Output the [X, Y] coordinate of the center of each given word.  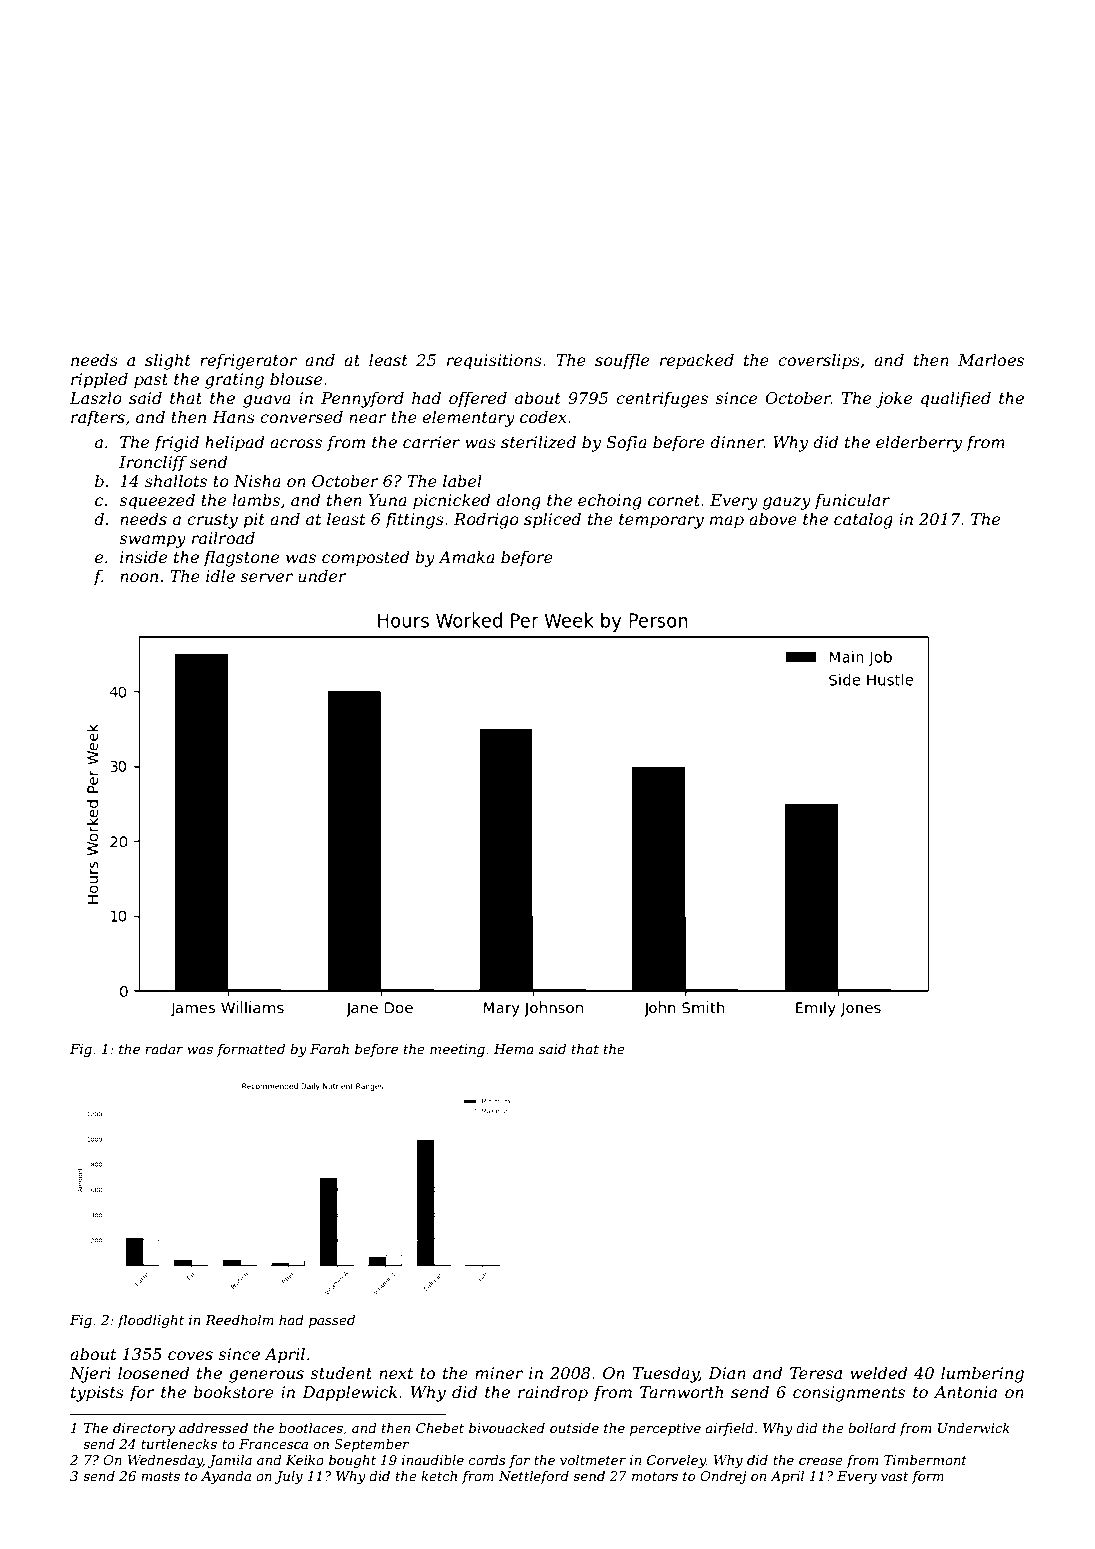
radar [164, 1048]
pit [254, 521]
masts [160, 1476]
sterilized [538, 442]
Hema [514, 1049]
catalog [863, 520]
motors [655, 1476]
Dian [727, 1373]
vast [895, 1476]
